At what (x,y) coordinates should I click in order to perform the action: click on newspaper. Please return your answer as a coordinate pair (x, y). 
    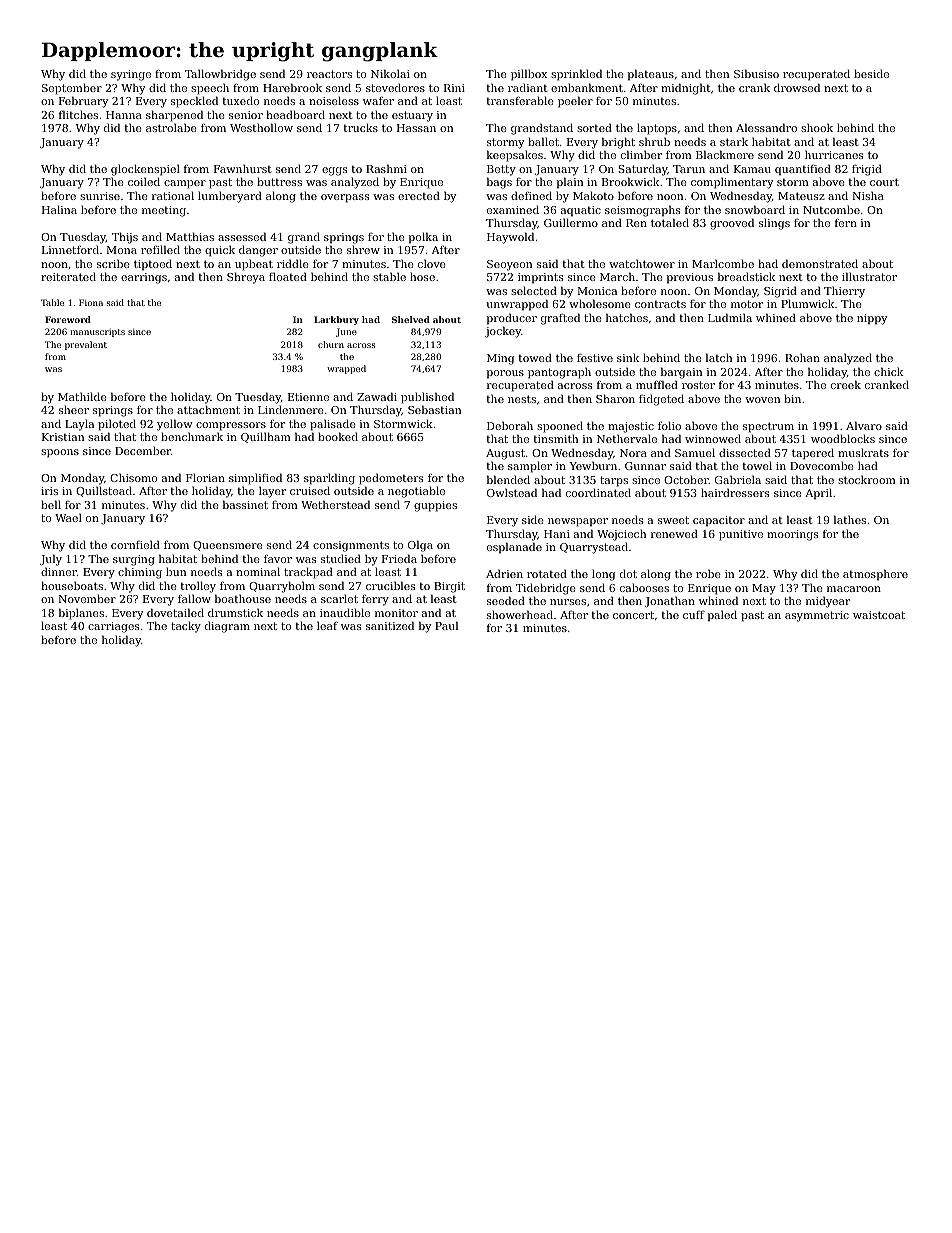
    Looking at the image, I should click on (578, 522).
